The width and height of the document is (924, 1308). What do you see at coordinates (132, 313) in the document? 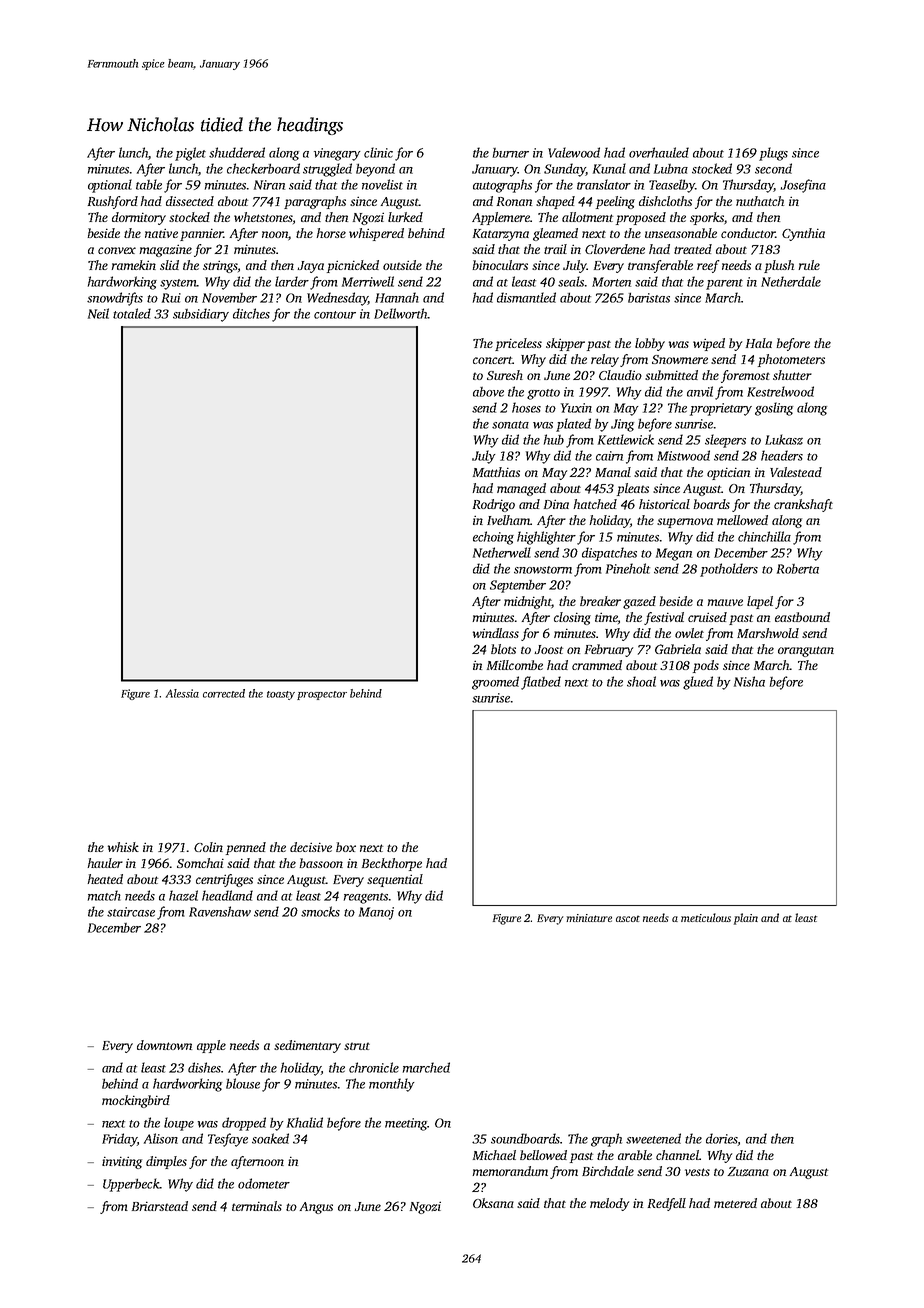
I see `totaled` at bounding box center [132, 313].
